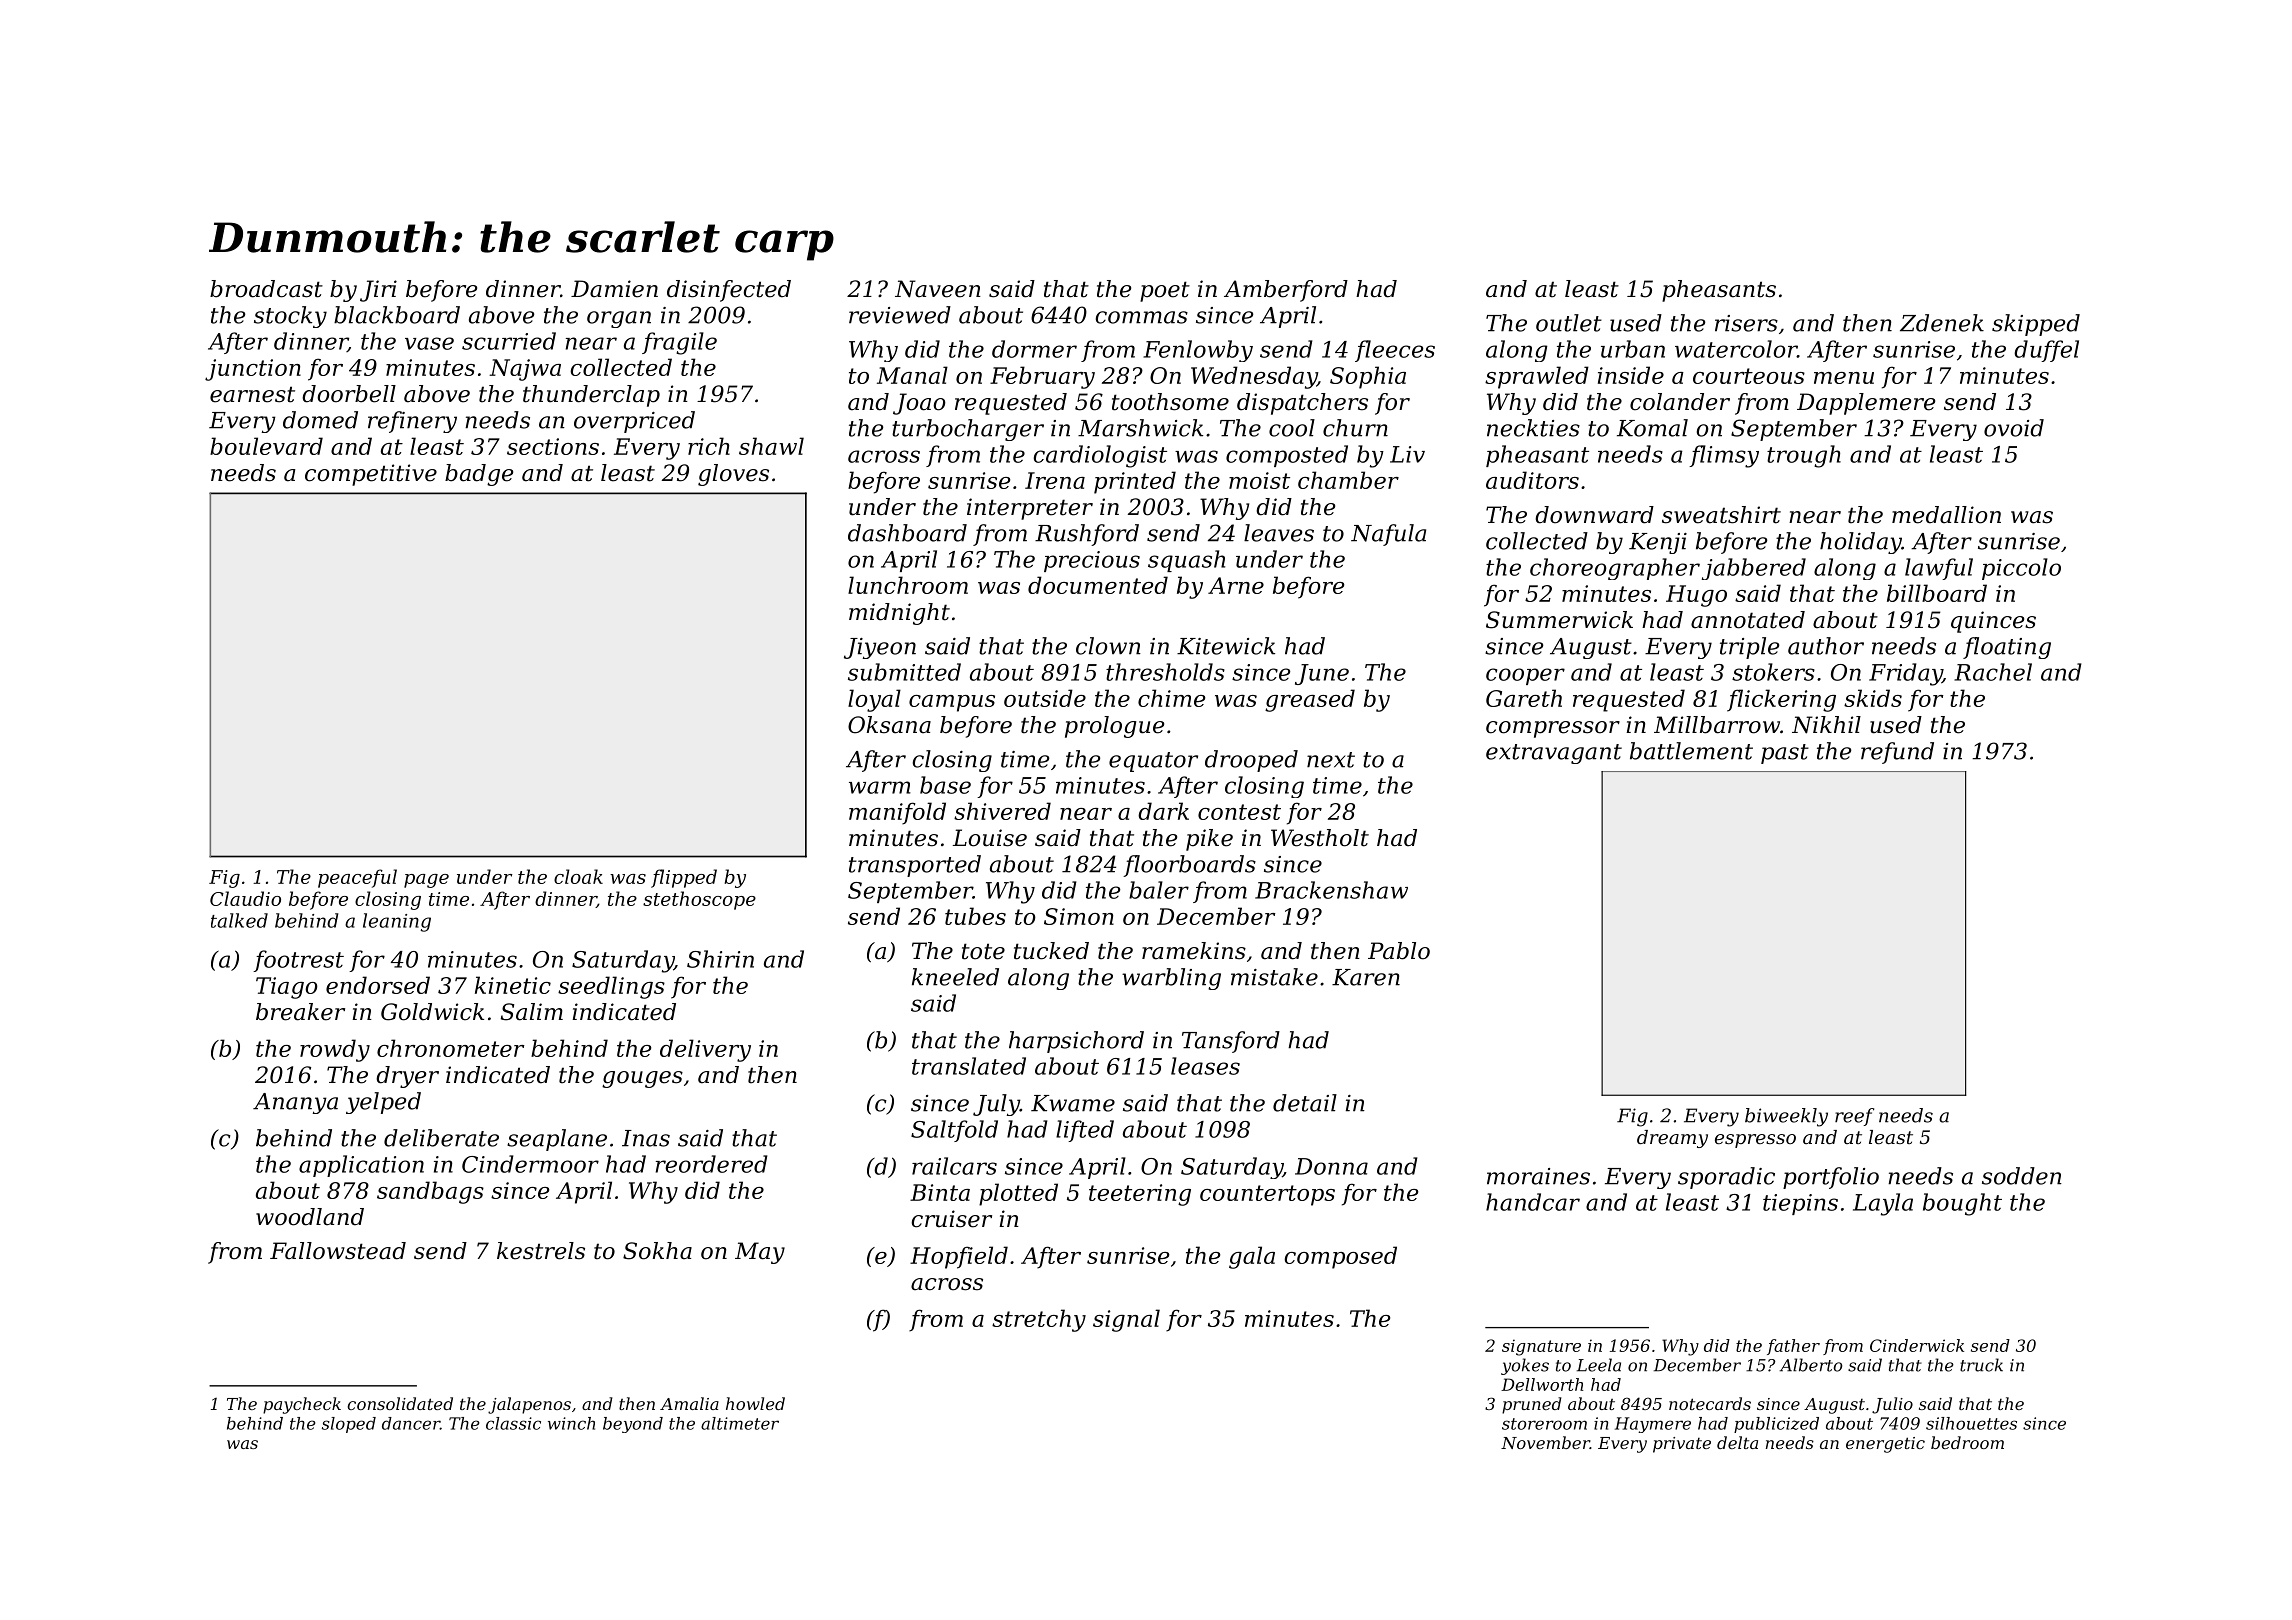 This screenshot has height=1620, width=2292. I want to click on Naveen, so click(938, 289).
